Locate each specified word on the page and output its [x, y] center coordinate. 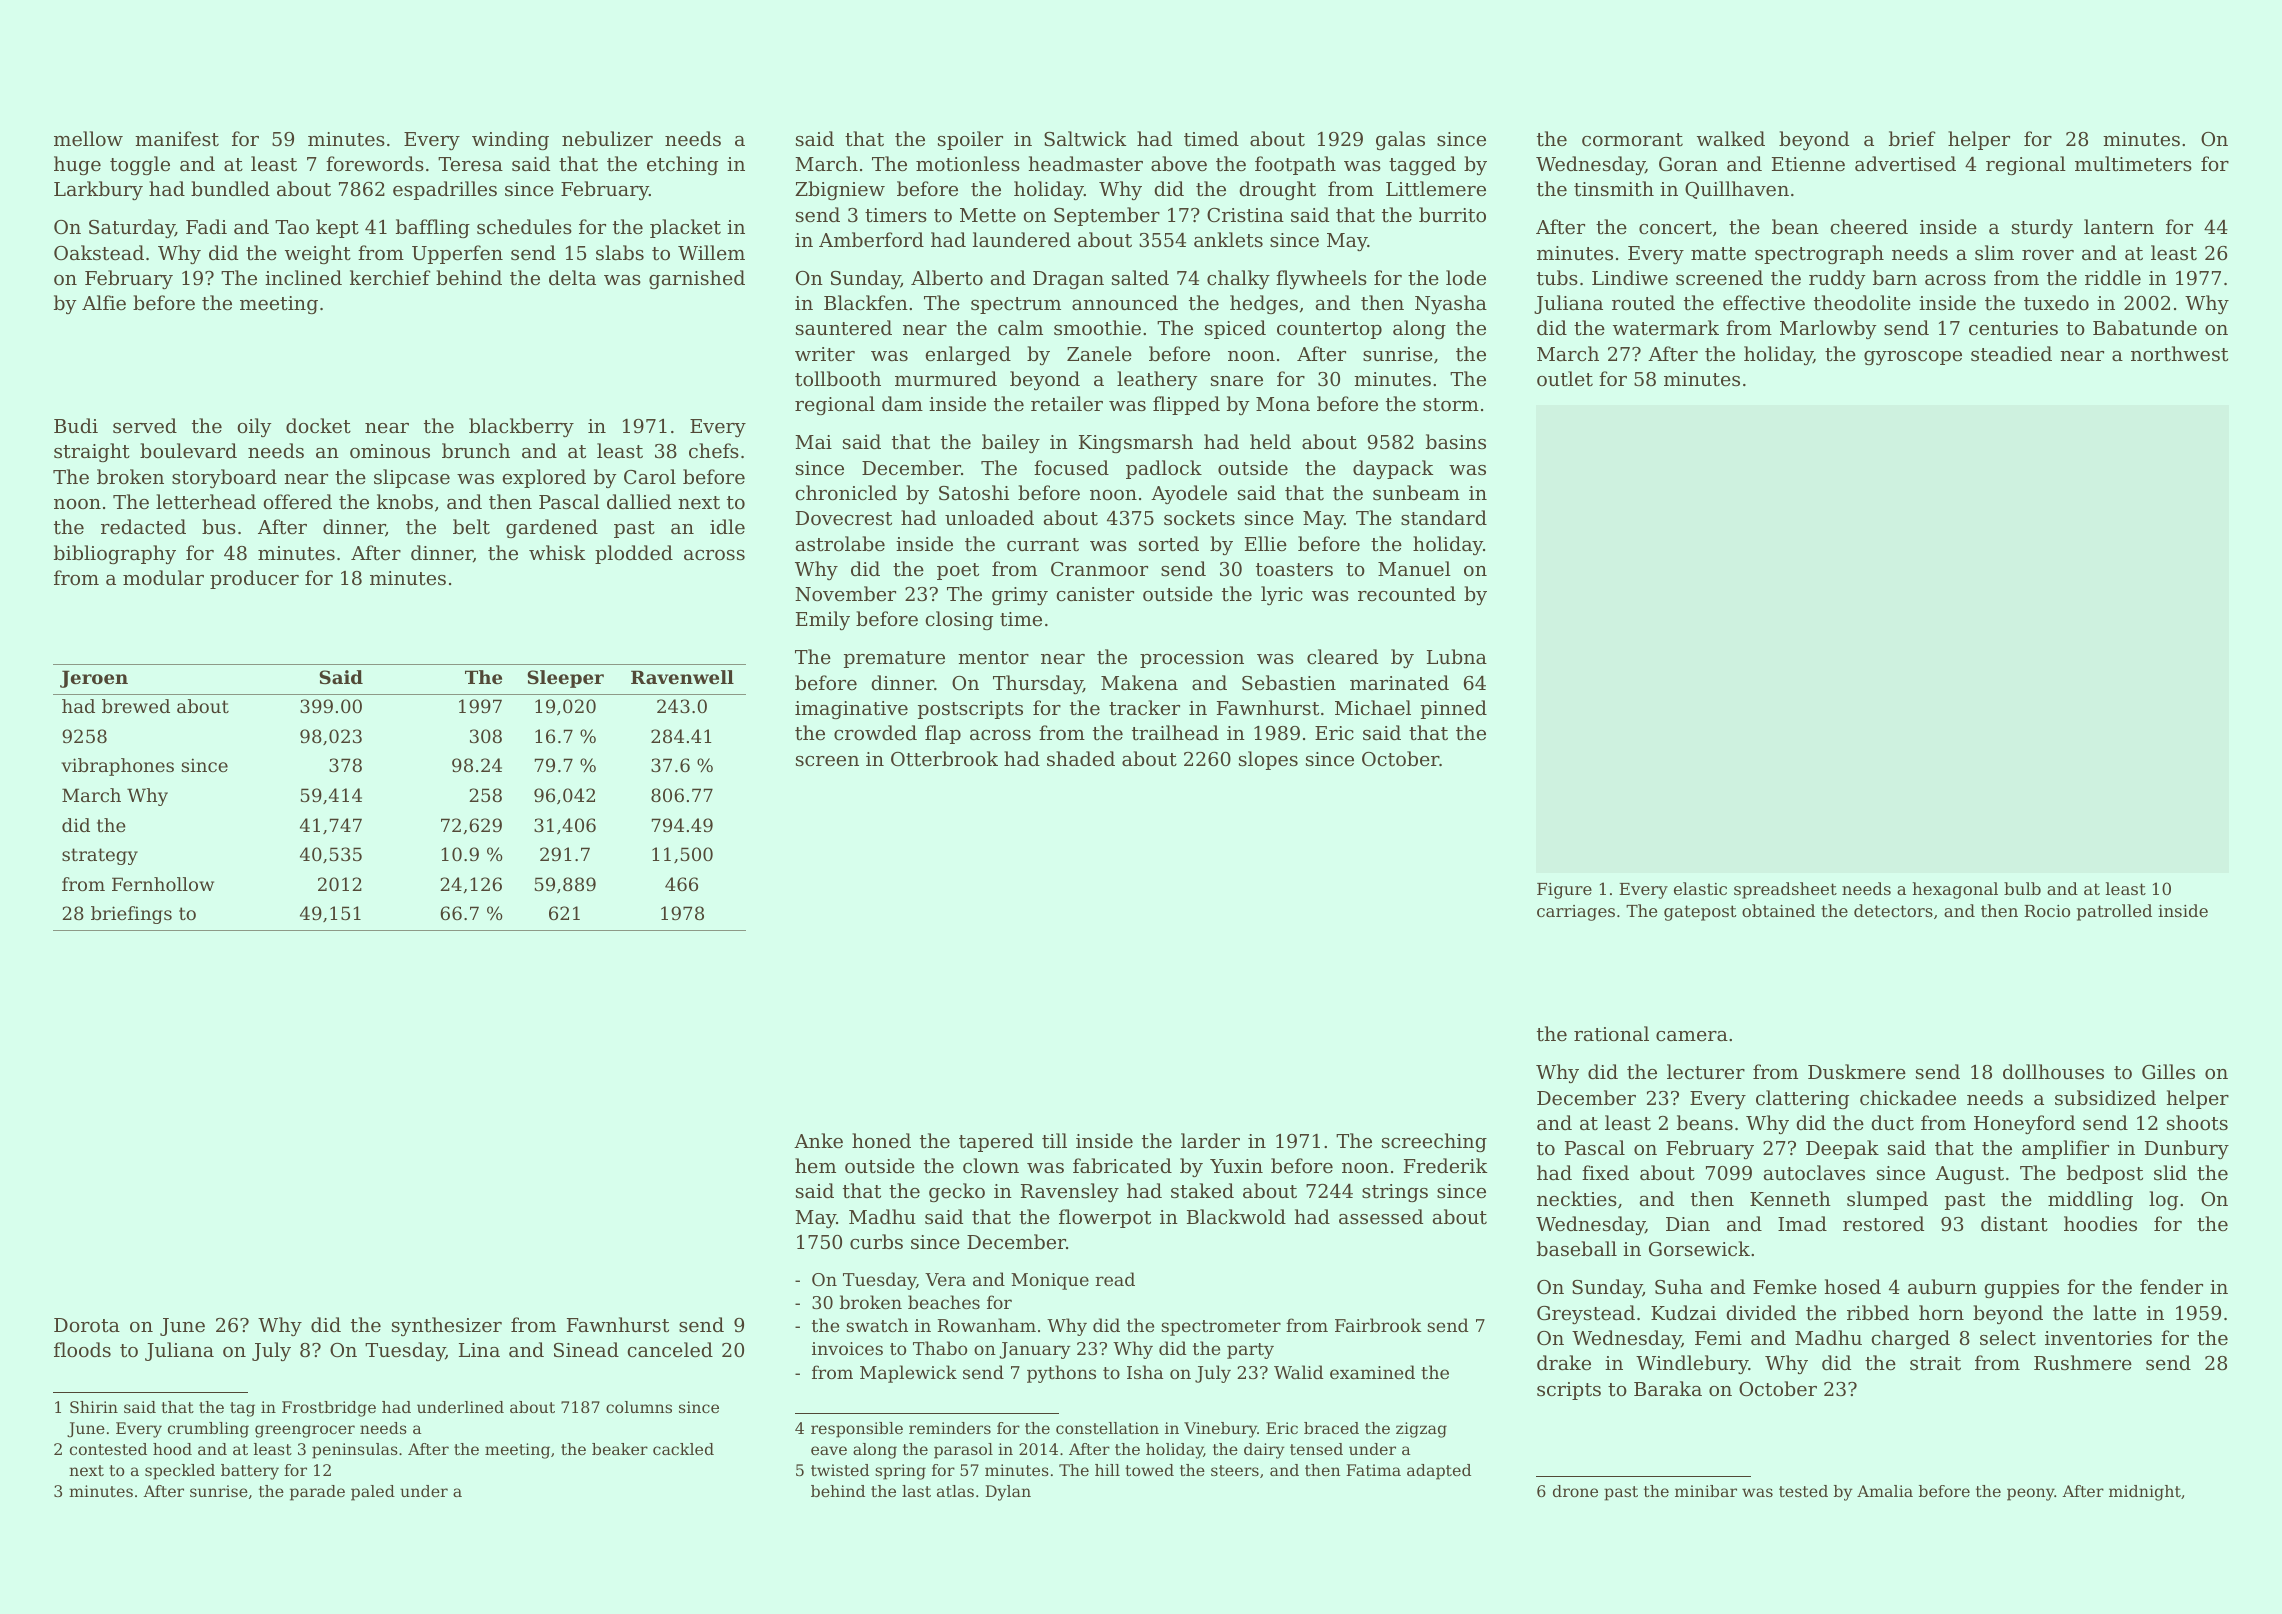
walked [1731, 138]
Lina [479, 1350]
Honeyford [2024, 1124]
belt [471, 526]
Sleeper [565, 679]
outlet [1565, 378]
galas [1400, 140]
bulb [2022, 888]
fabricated [1122, 1165]
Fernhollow [163, 884]
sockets [1199, 517]
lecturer [1706, 1071]
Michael [1373, 707]
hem [815, 1165]
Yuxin [1236, 1166]
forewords [375, 163]
